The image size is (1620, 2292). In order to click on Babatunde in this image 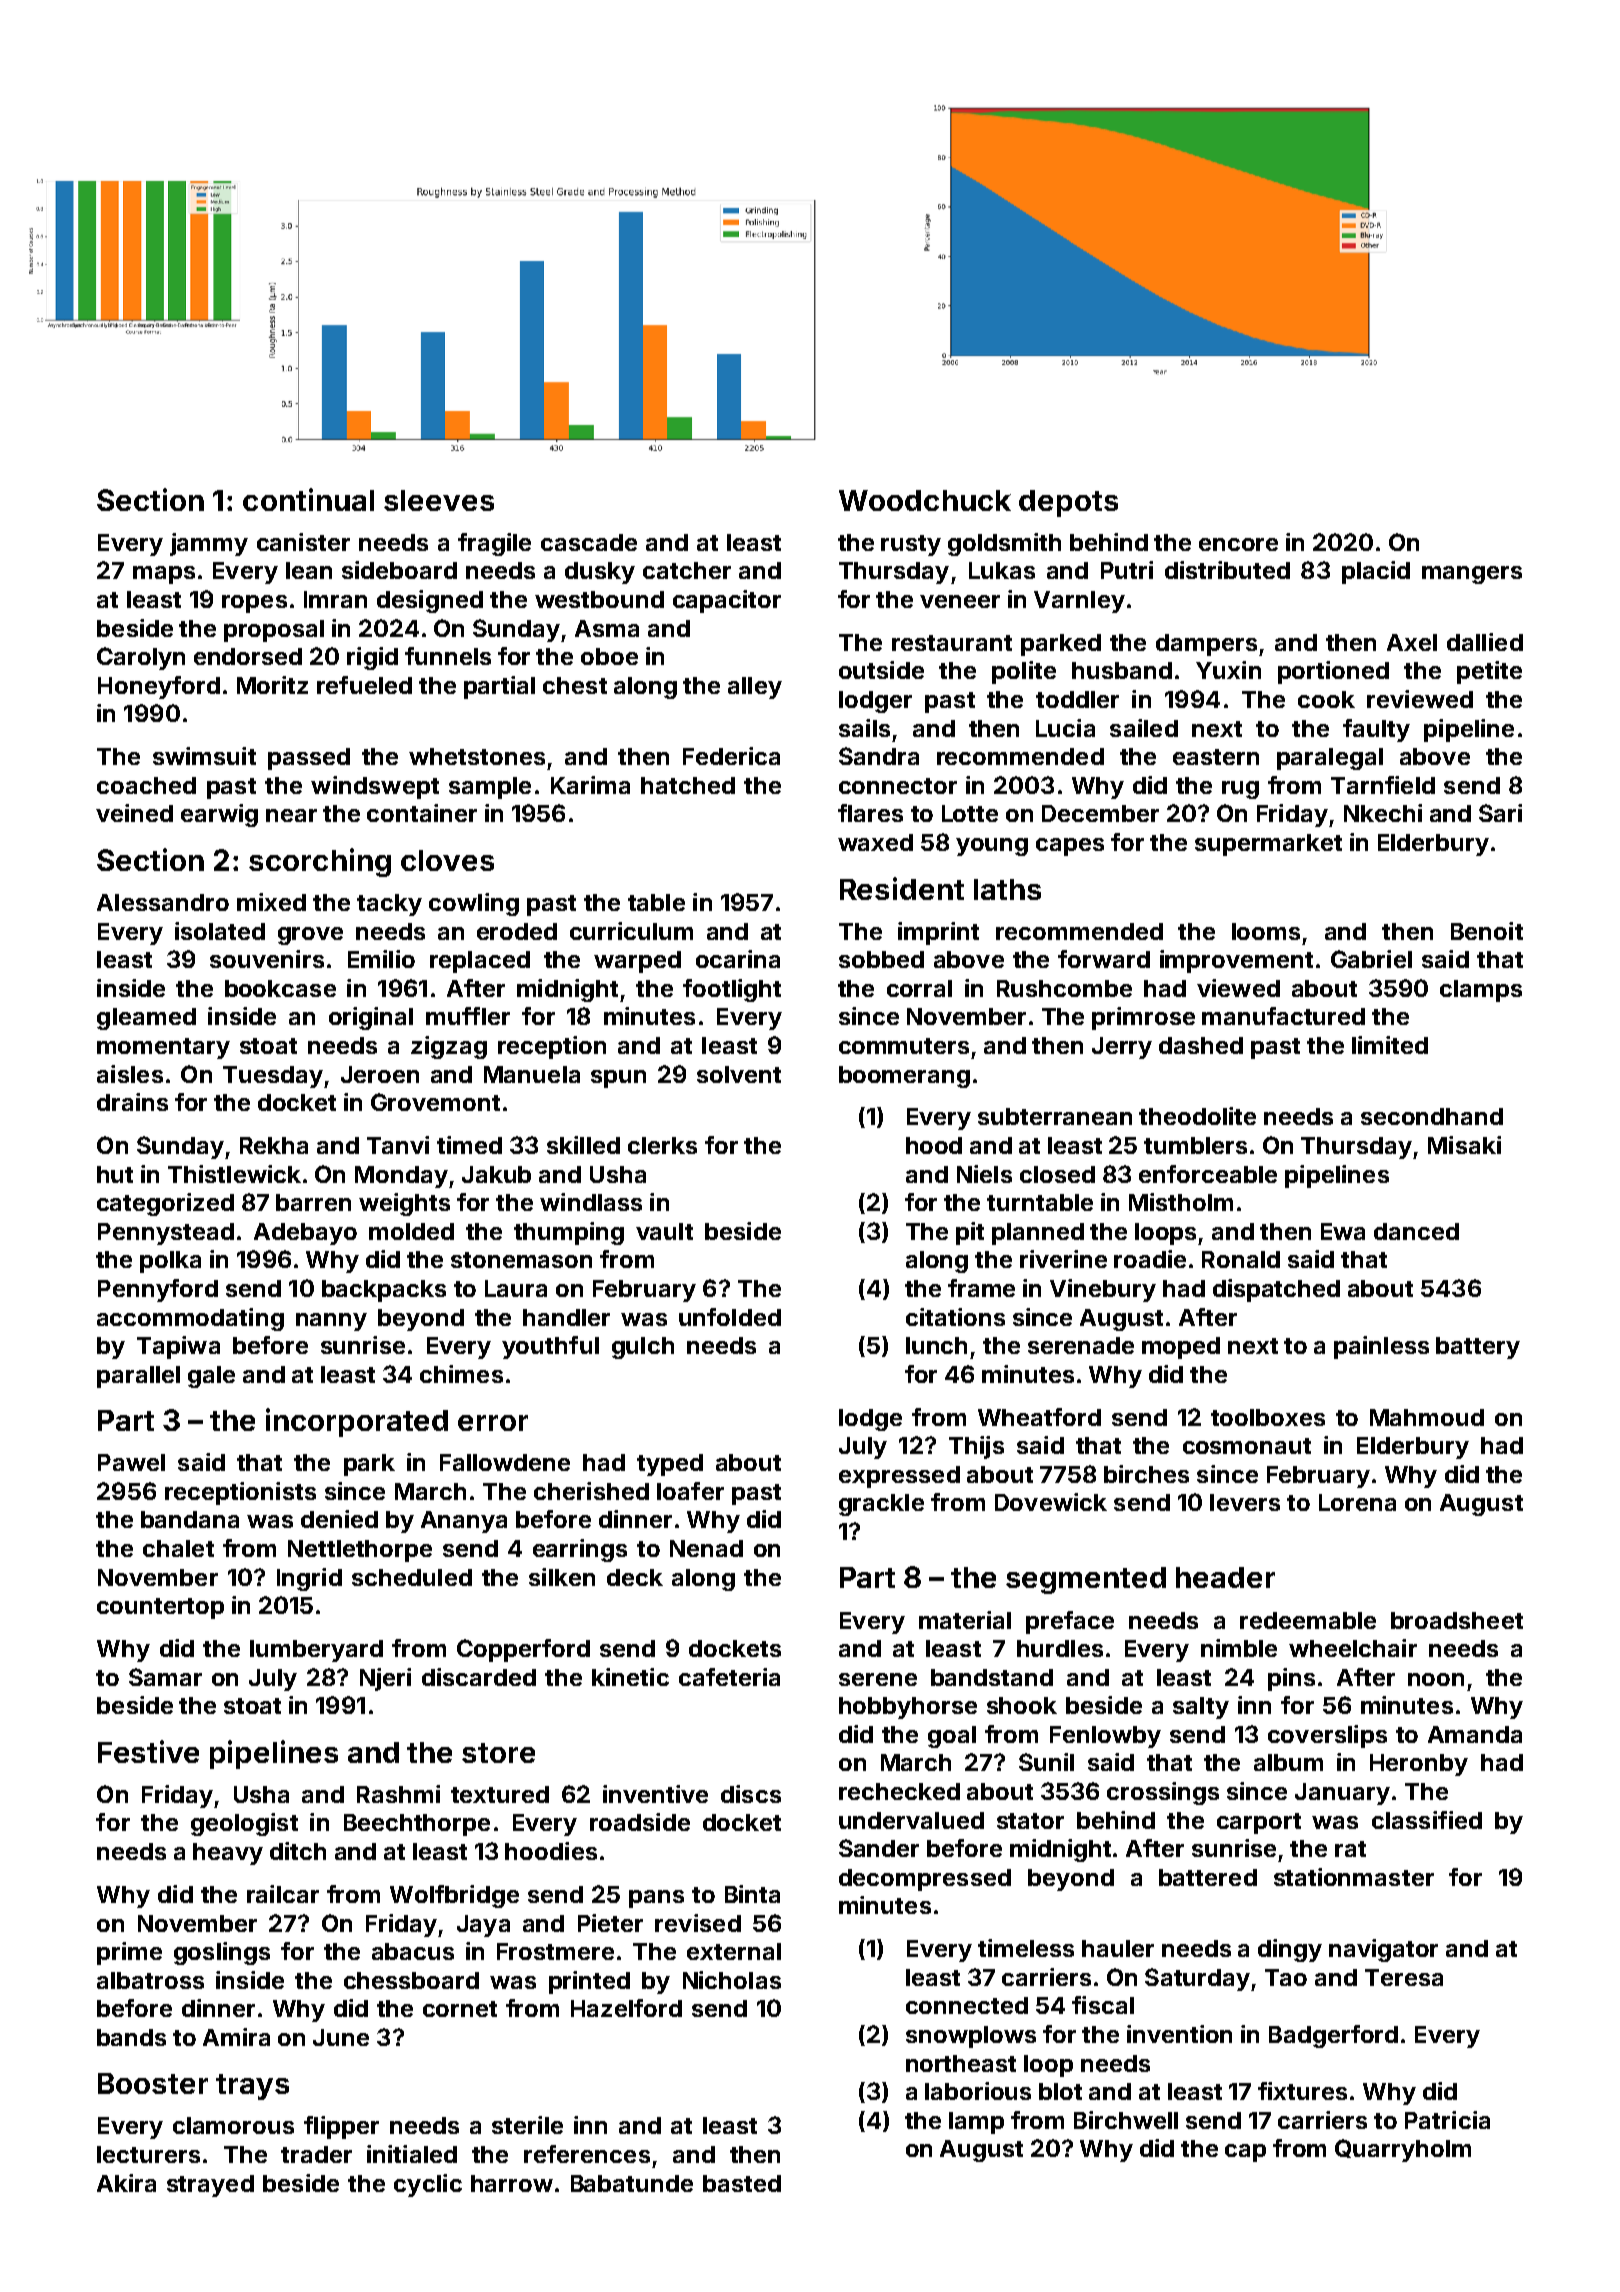, I will do `click(632, 2183)`.
